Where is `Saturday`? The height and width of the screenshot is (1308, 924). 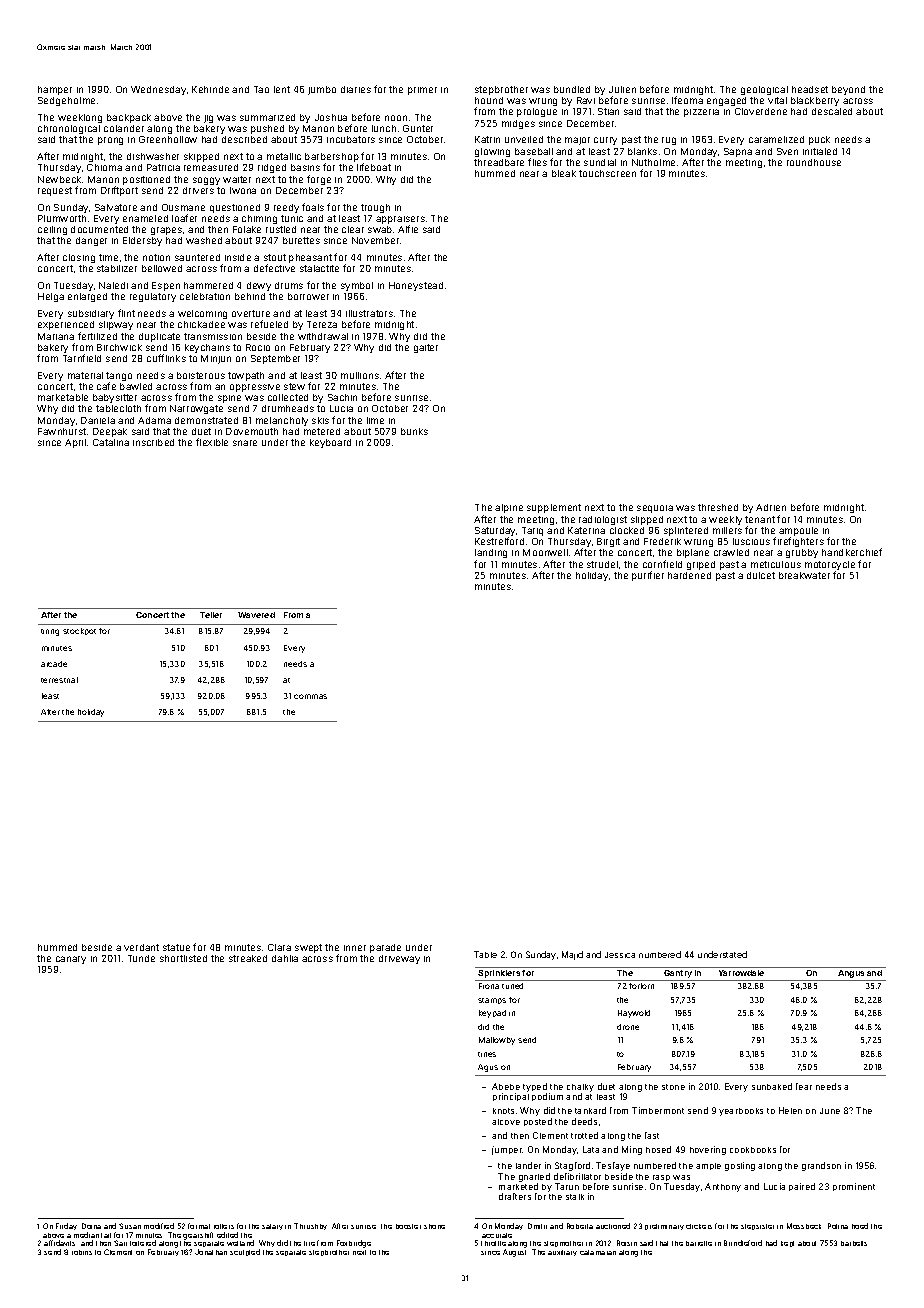
Saturday is located at coordinates (495, 531).
